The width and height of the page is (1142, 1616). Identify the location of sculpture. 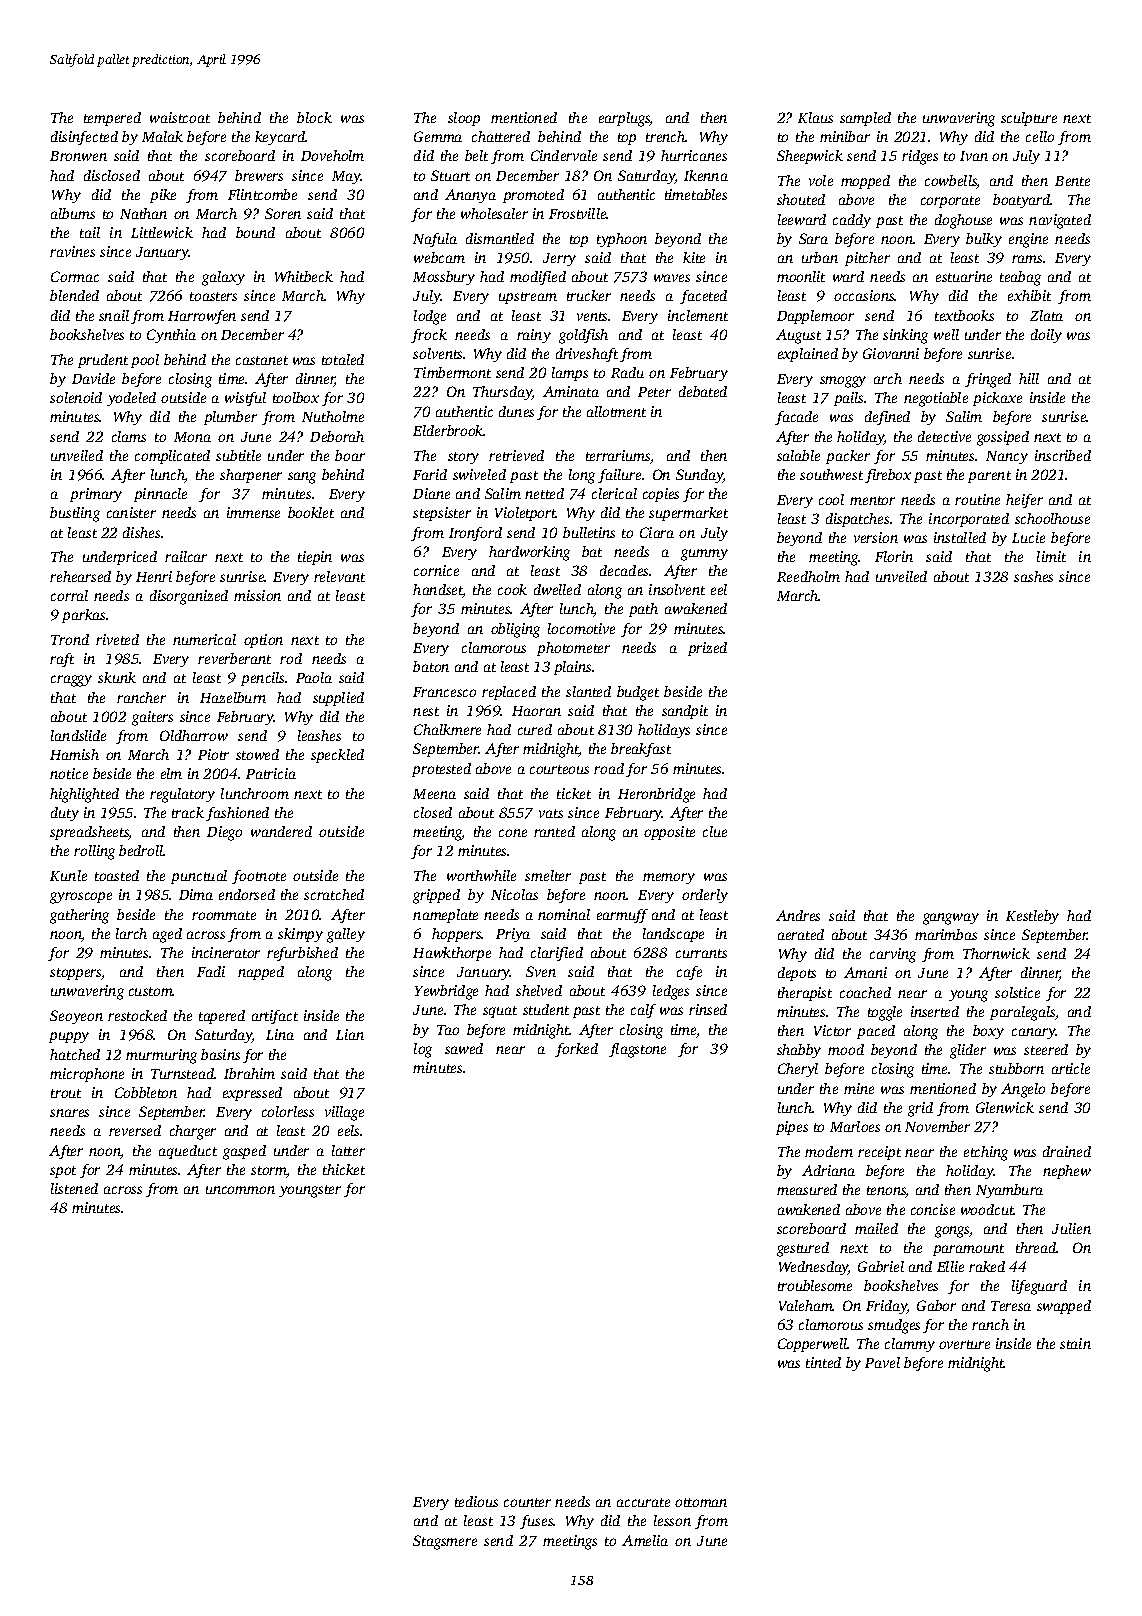
(1029, 119).
